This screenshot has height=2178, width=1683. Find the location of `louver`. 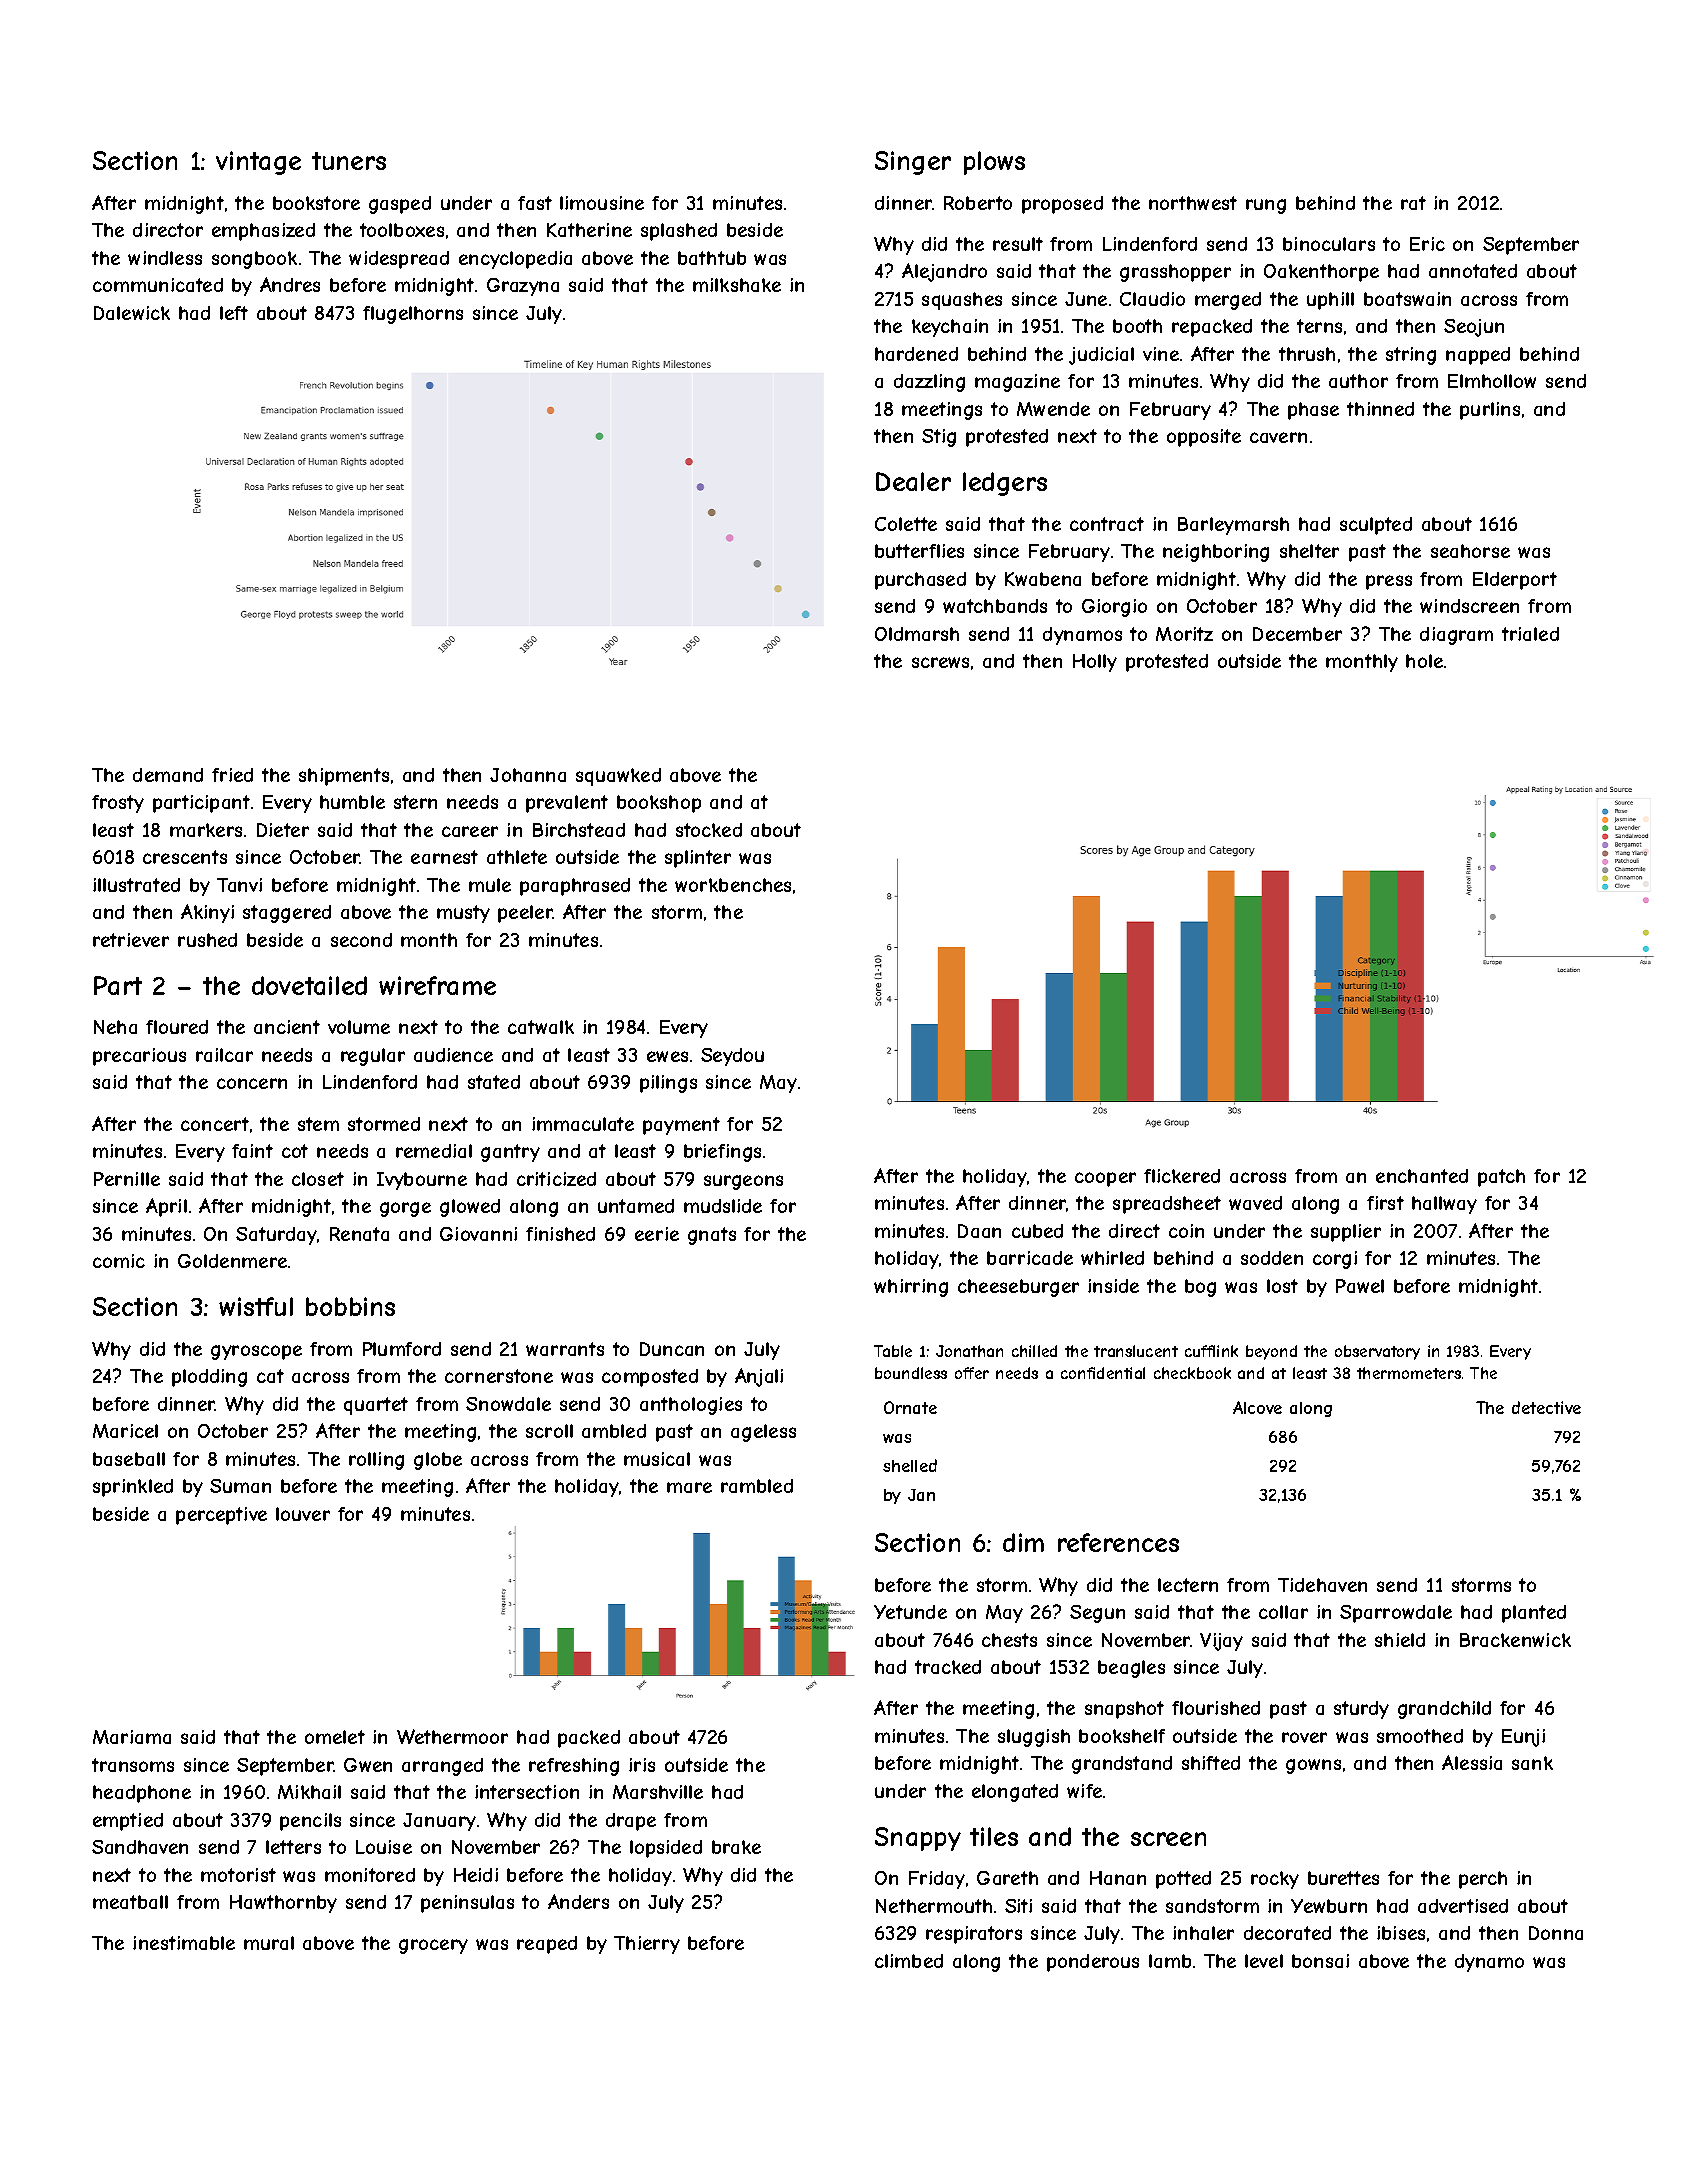

louver is located at coordinates (303, 1514).
